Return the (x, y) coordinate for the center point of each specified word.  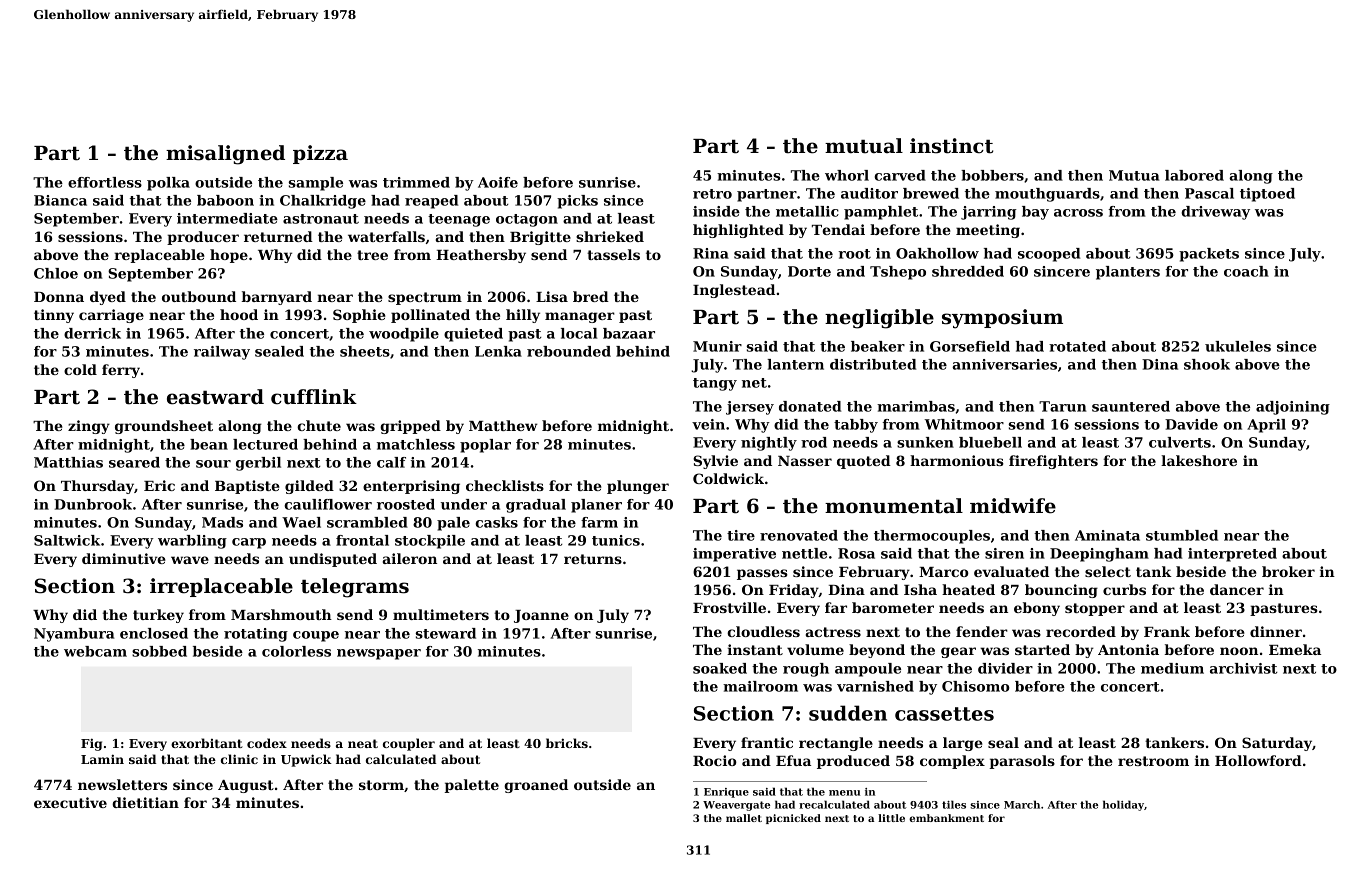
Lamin (102, 759)
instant (755, 649)
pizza (320, 154)
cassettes (944, 714)
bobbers (992, 175)
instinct (951, 146)
